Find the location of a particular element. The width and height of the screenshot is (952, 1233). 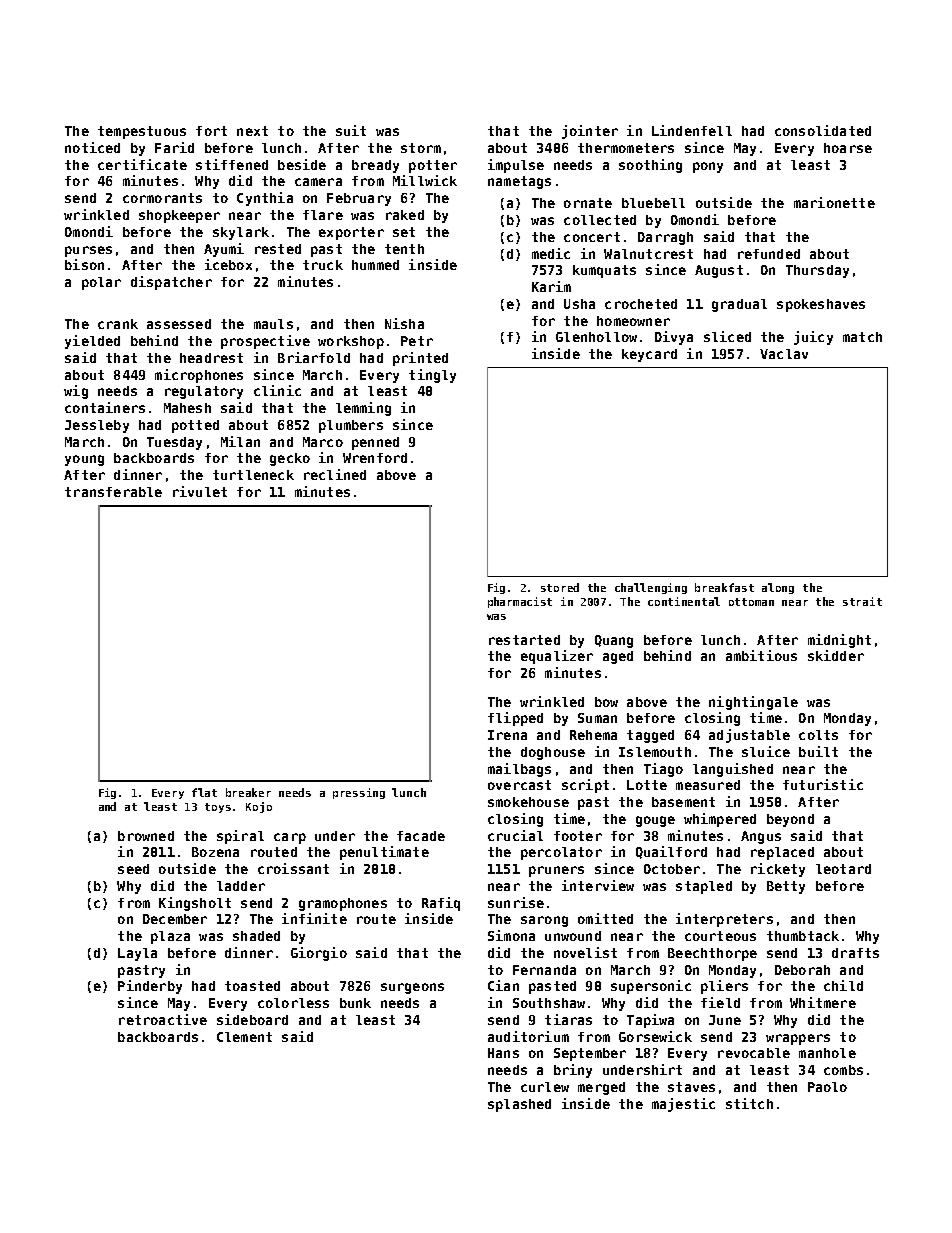

stitch is located at coordinates (749, 1103).
